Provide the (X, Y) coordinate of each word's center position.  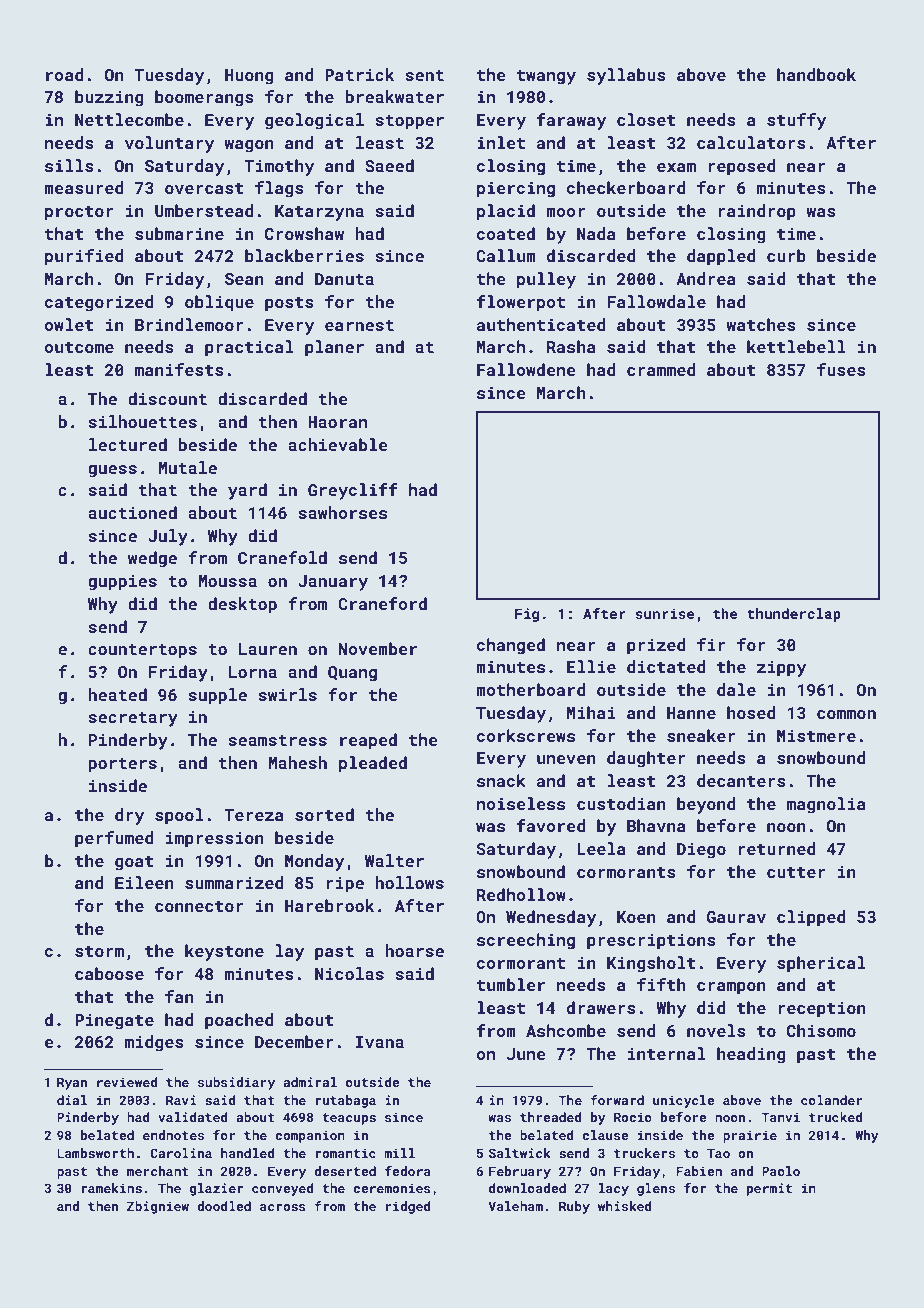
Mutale (187, 467)
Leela (601, 848)
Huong (249, 77)
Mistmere (816, 736)
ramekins (111, 1188)
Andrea (706, 278)
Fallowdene (526, 369)
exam (676, 167)
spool (179, 816)
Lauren (268, 649)
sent (424, 75)
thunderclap (794, 615)
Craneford (382, 603)
